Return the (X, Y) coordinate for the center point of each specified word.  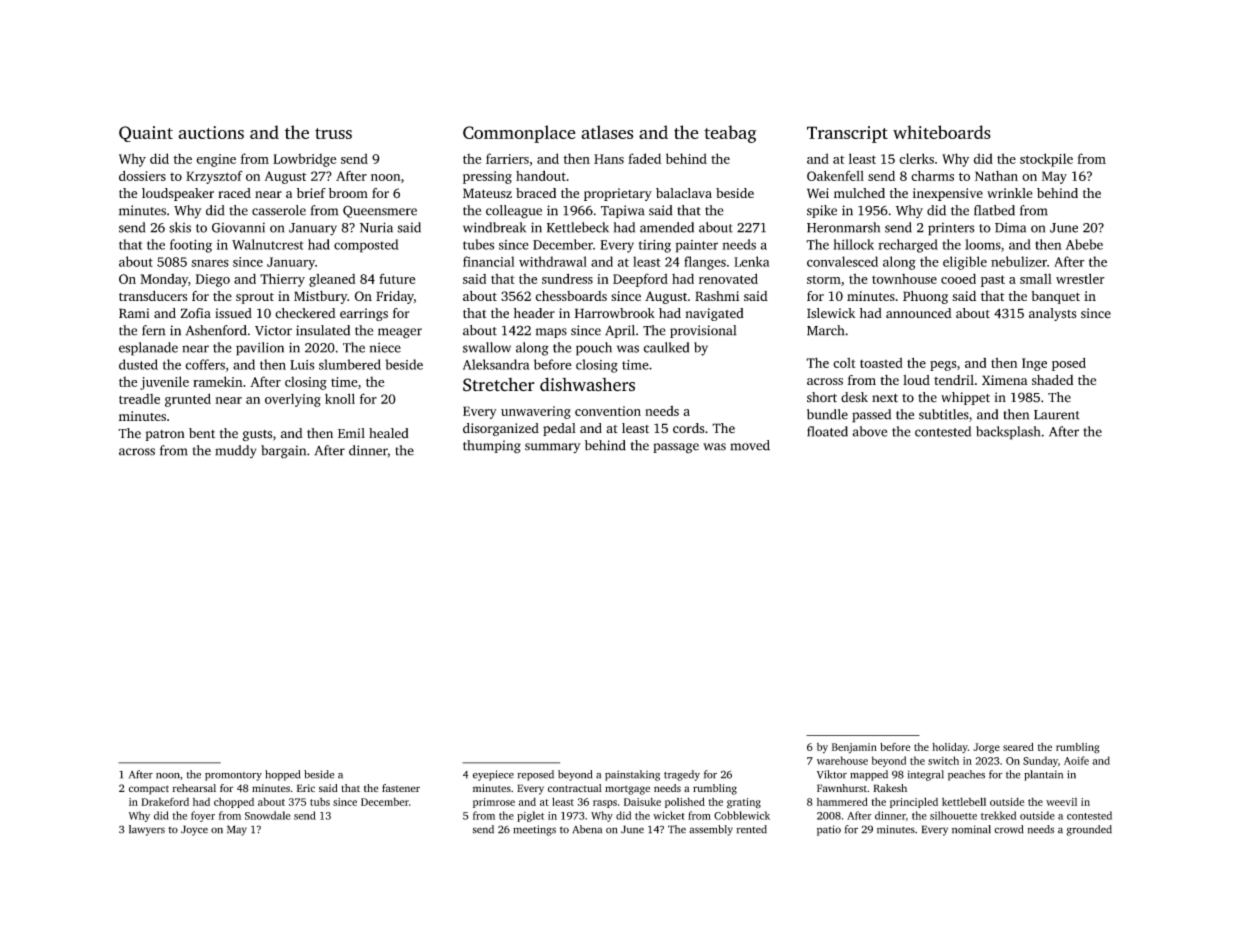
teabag (730, 134)
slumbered (350, 364)
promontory (233, 776)
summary (553, 448)
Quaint (146, 134)
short (822, 397)
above (869, 431)
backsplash (1008, 433)
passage (676, 448)
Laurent (1057, 415)
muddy (235, 451)
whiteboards (942, 132)
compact (149, 790)
